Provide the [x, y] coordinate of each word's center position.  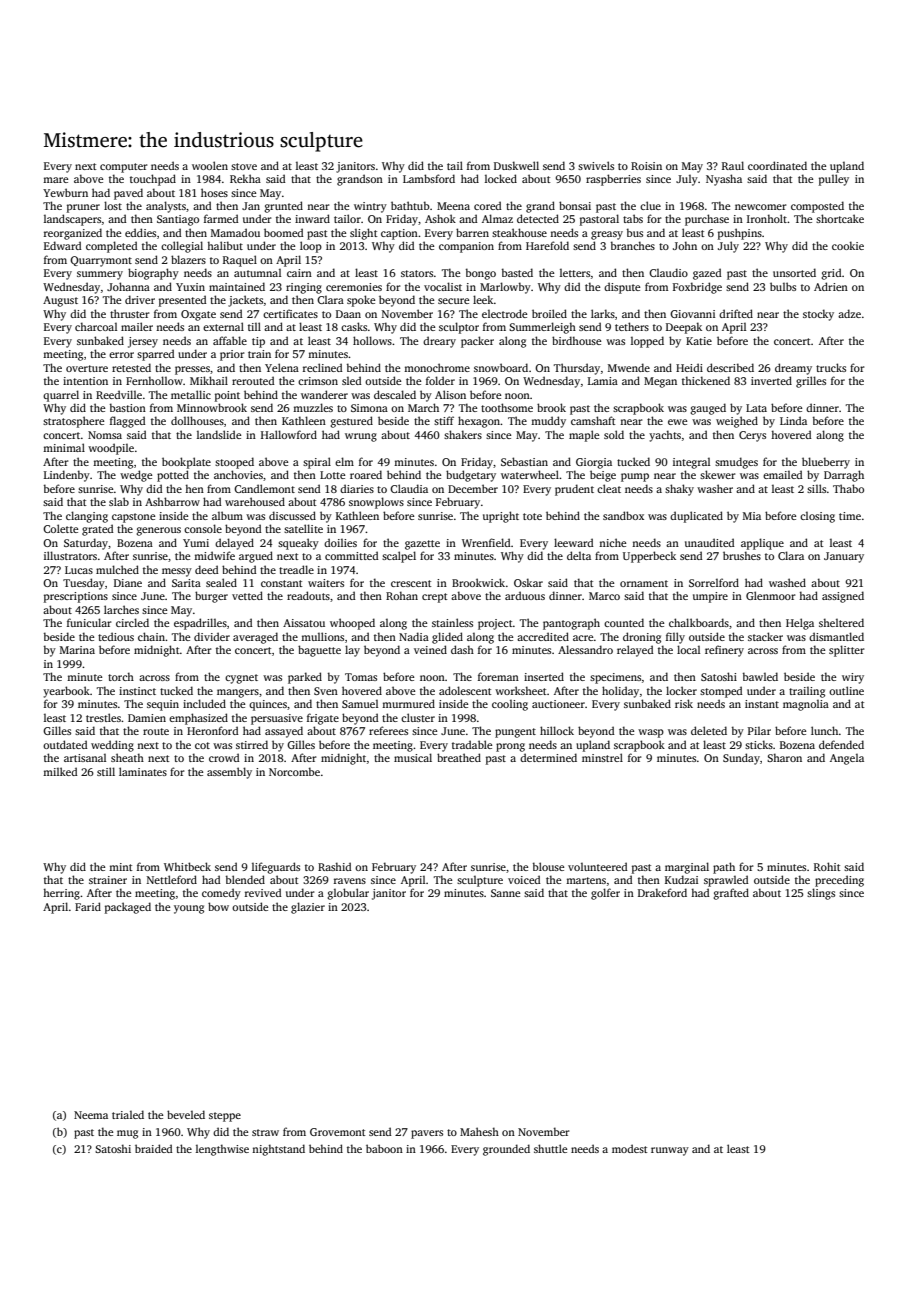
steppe [225, 1117]
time [850, 516]
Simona [369, 408]
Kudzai [681, 879]
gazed [707, 274]
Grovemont [338, 1132]
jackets [245, 301]
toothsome [507, 407]
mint [121, 867]
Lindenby [67, 476]
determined [548, 757]
